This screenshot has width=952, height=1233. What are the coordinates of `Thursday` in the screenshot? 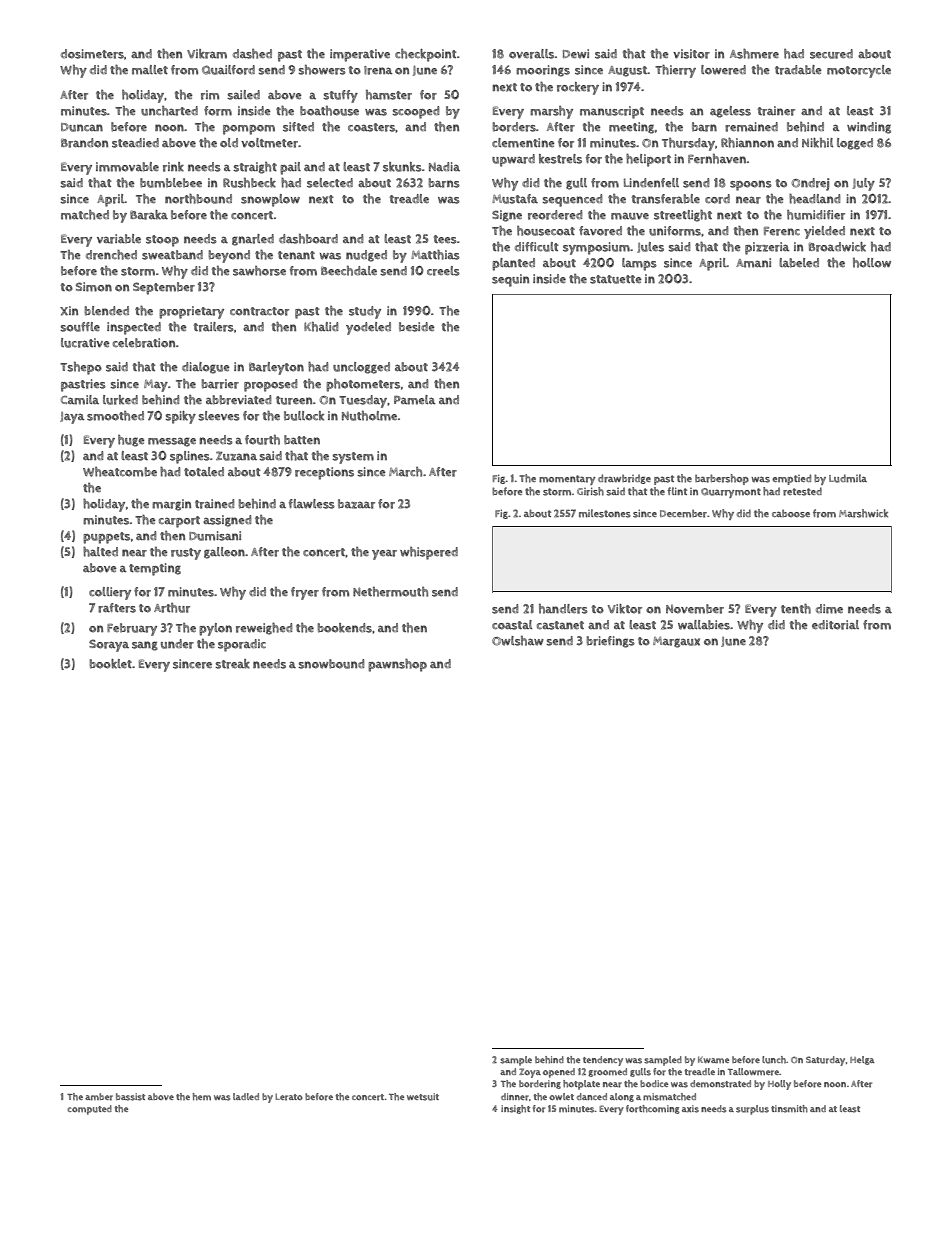 It's located at (688, 144).
